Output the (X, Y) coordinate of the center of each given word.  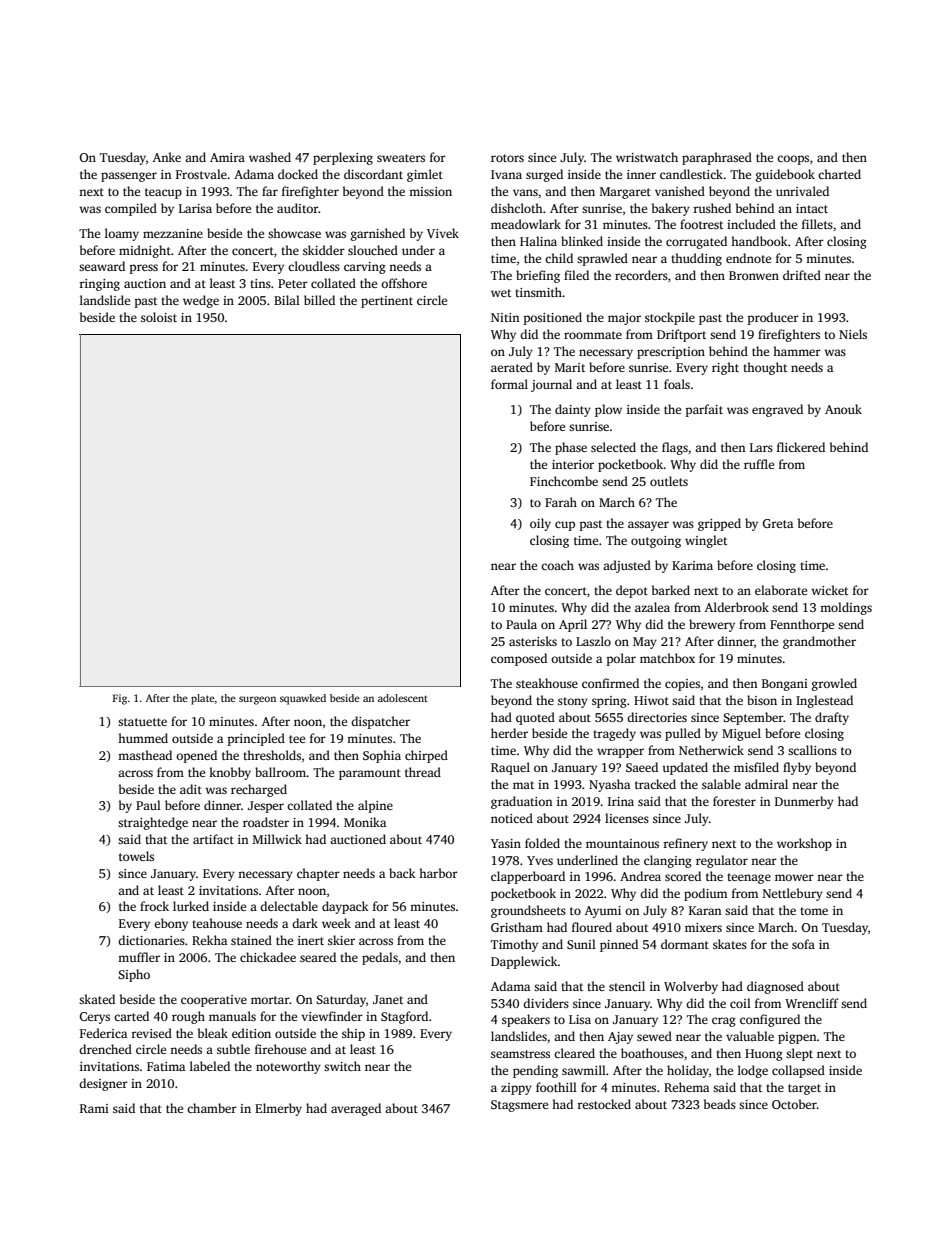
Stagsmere (519, 1106)
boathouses (652, 1053)
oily (540, 524)
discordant (373, 174)
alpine (375, 806)
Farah (561, 502)
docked (298, 174)
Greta (777, 523)
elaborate (781, 590)
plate (203, 699)
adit (191, 789)
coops (793, 160)
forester (734, 801)
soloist (159, 317)
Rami (94, 1108)
